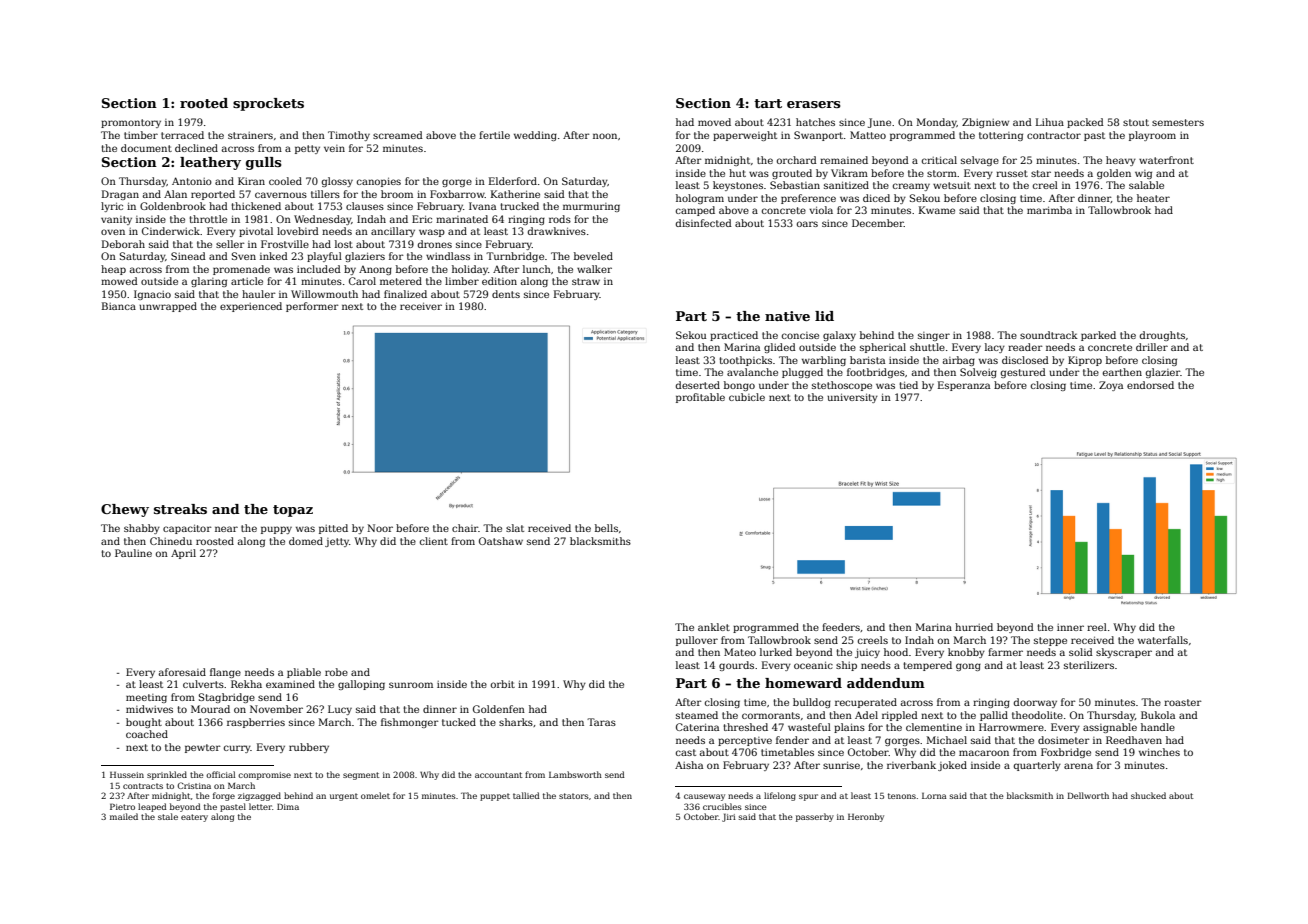  Describe the element at coordinates (312, 307) in the image. I see `performer` at that location.
